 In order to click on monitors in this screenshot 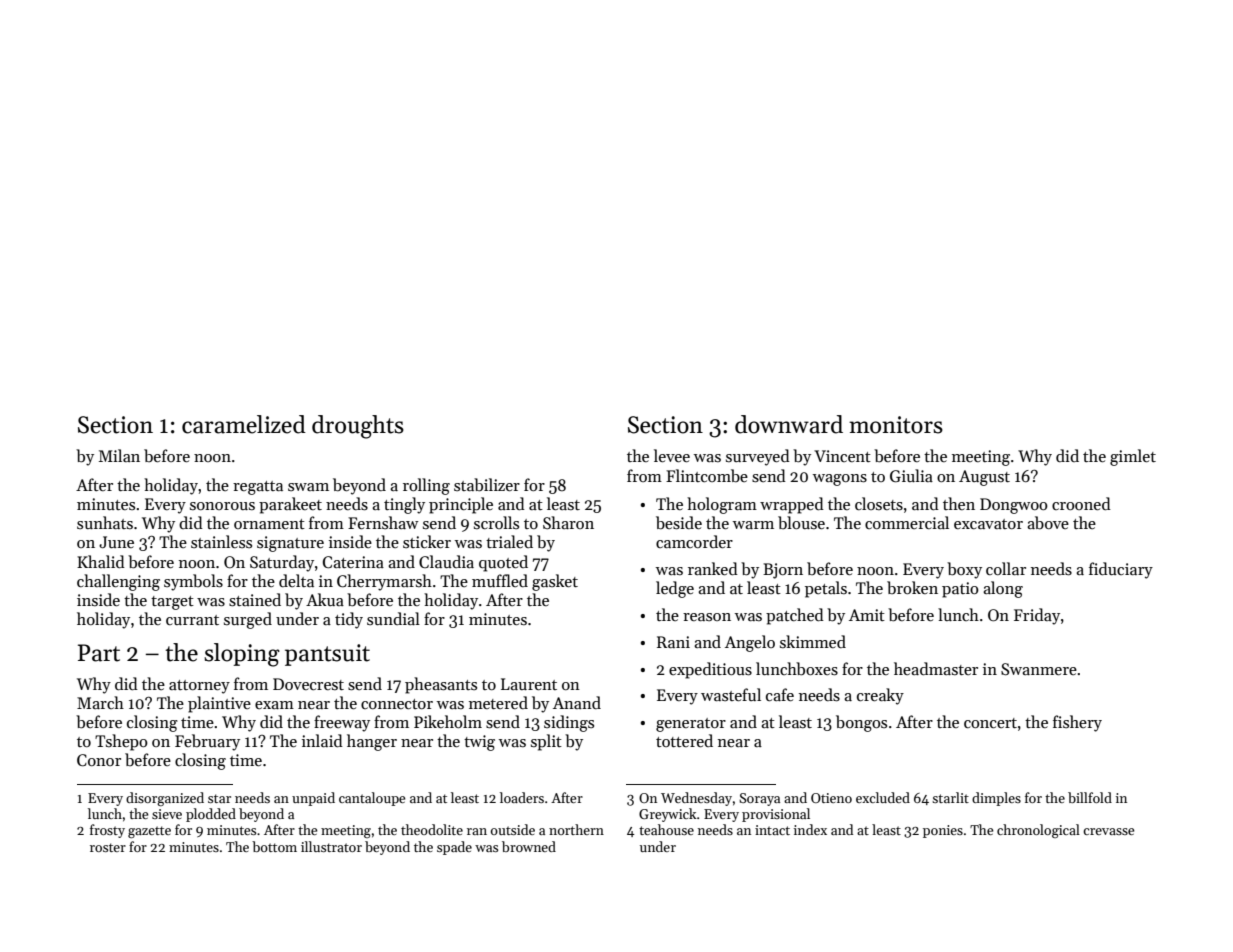, I will do `click(896, 425)`.
